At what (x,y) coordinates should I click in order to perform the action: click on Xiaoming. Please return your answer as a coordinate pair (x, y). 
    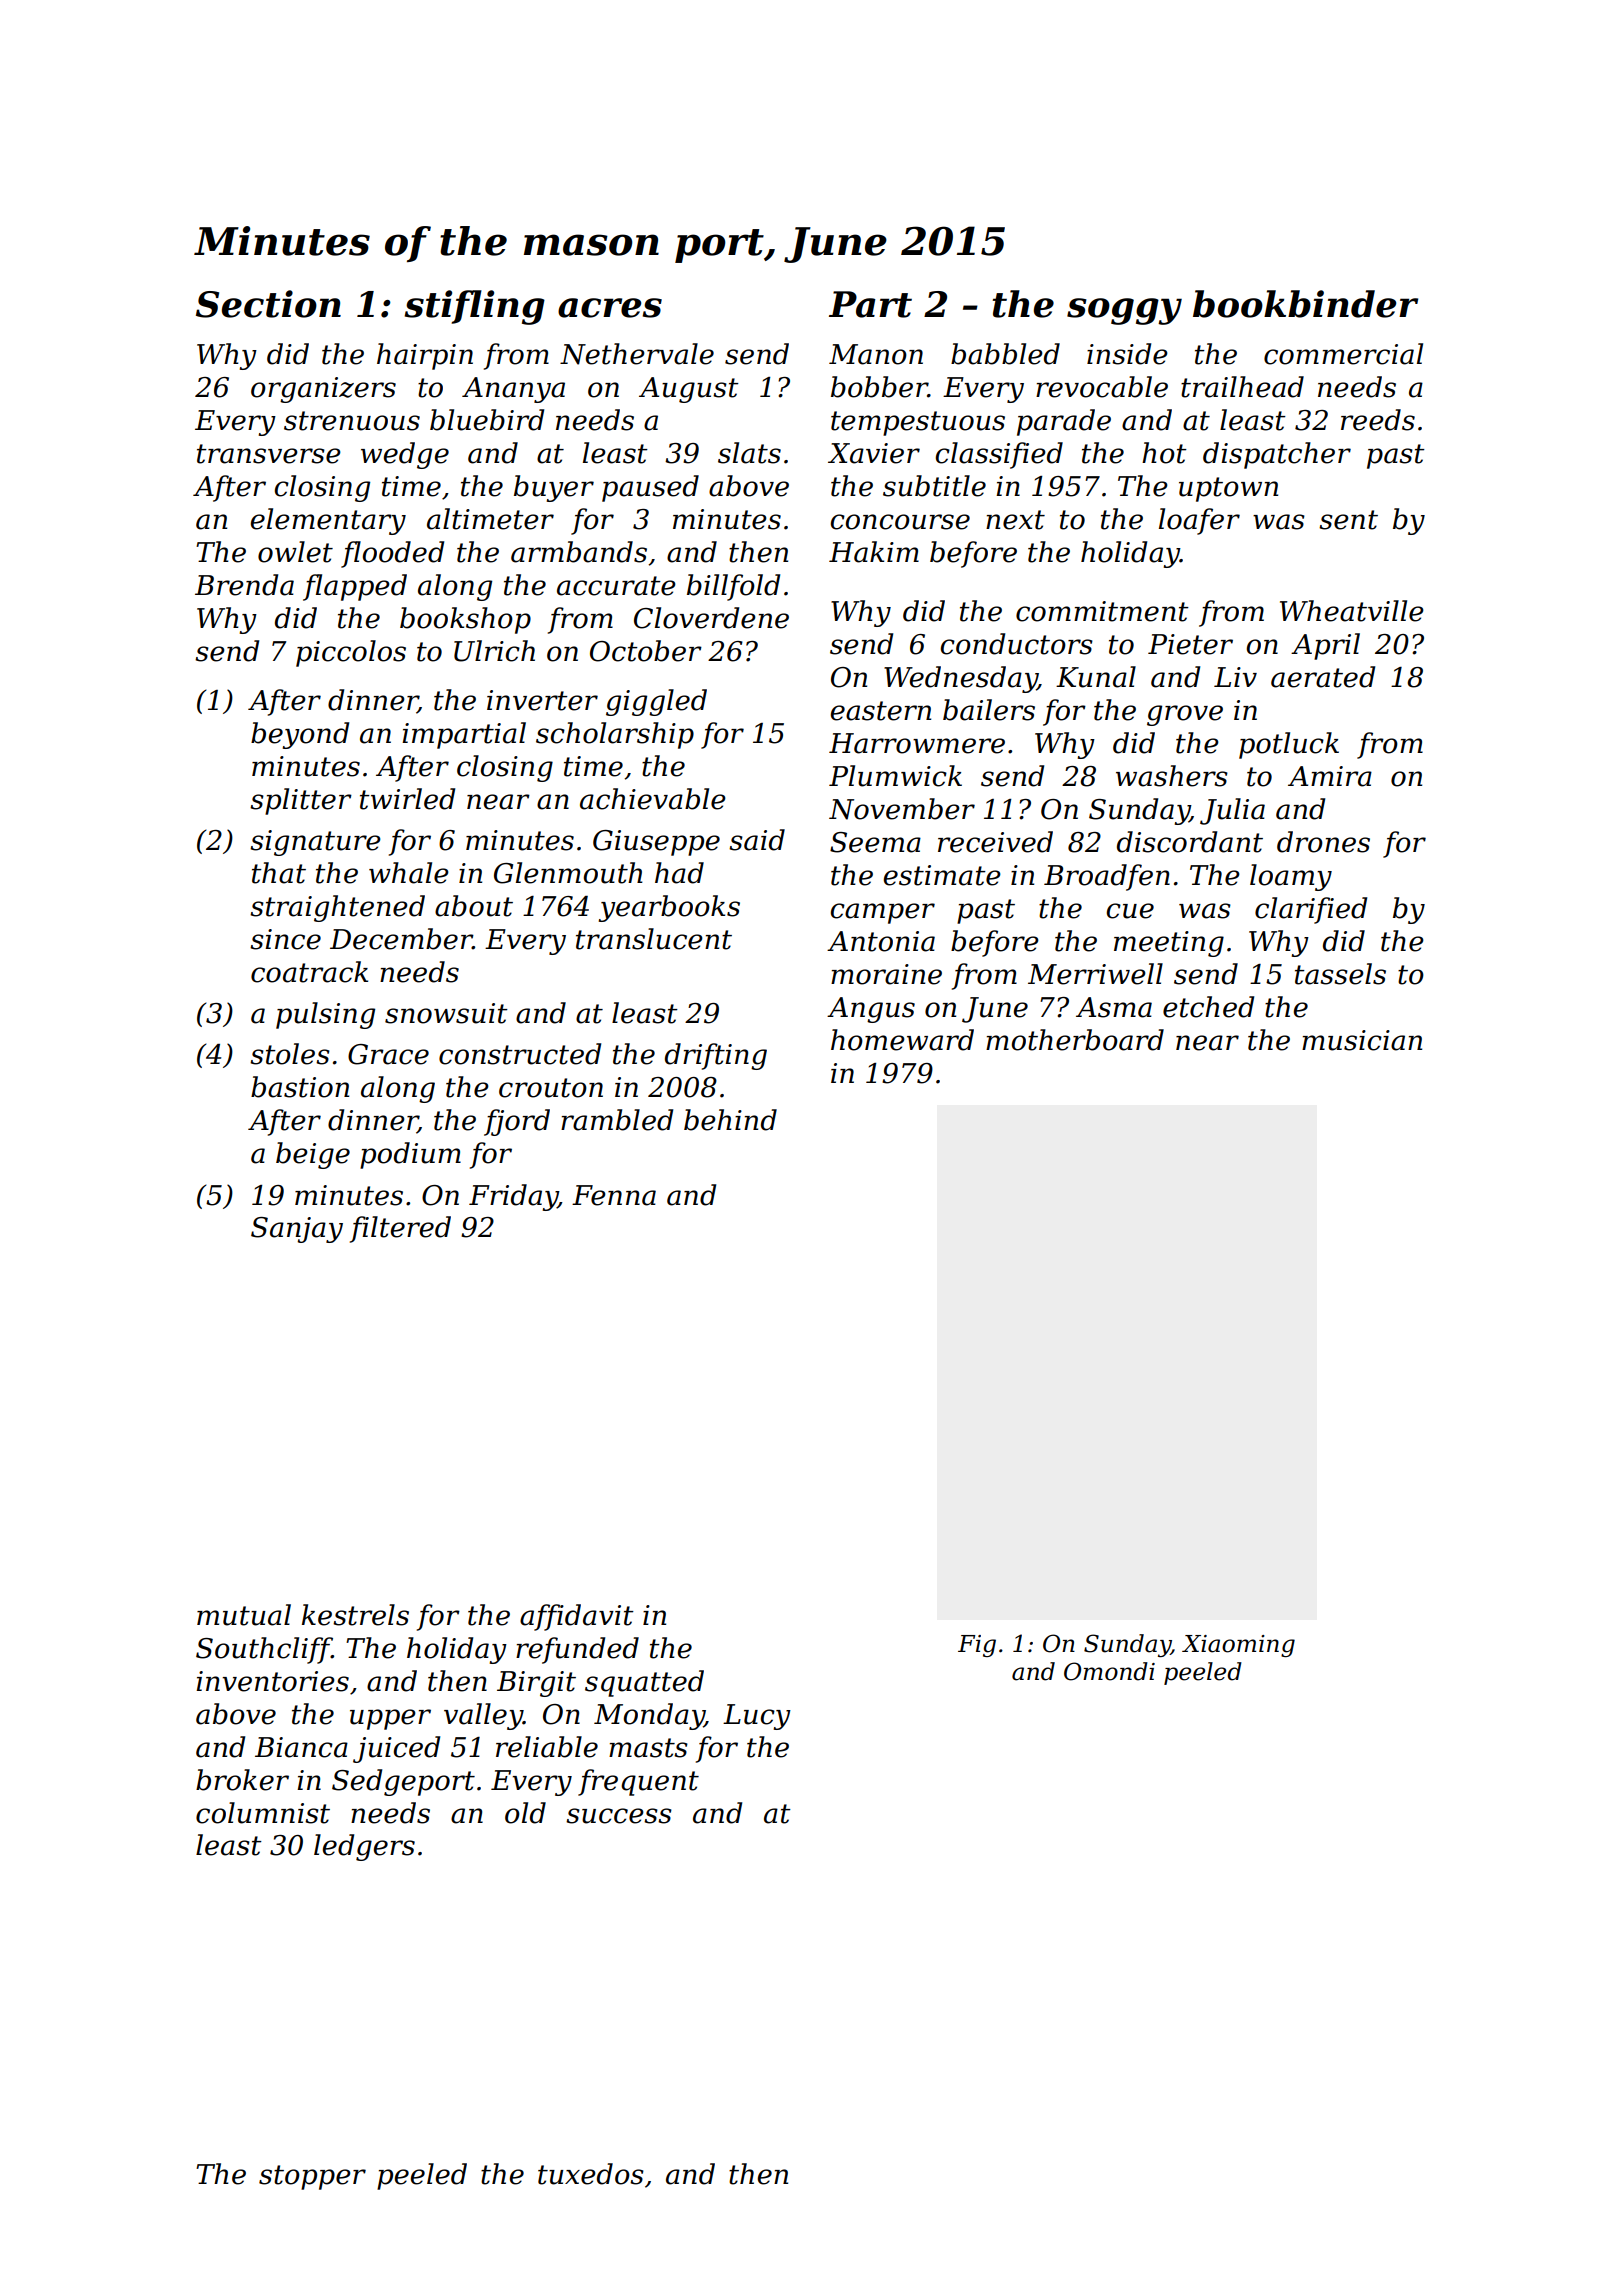
    Looking at the image, I should click on (1238, 1646).
